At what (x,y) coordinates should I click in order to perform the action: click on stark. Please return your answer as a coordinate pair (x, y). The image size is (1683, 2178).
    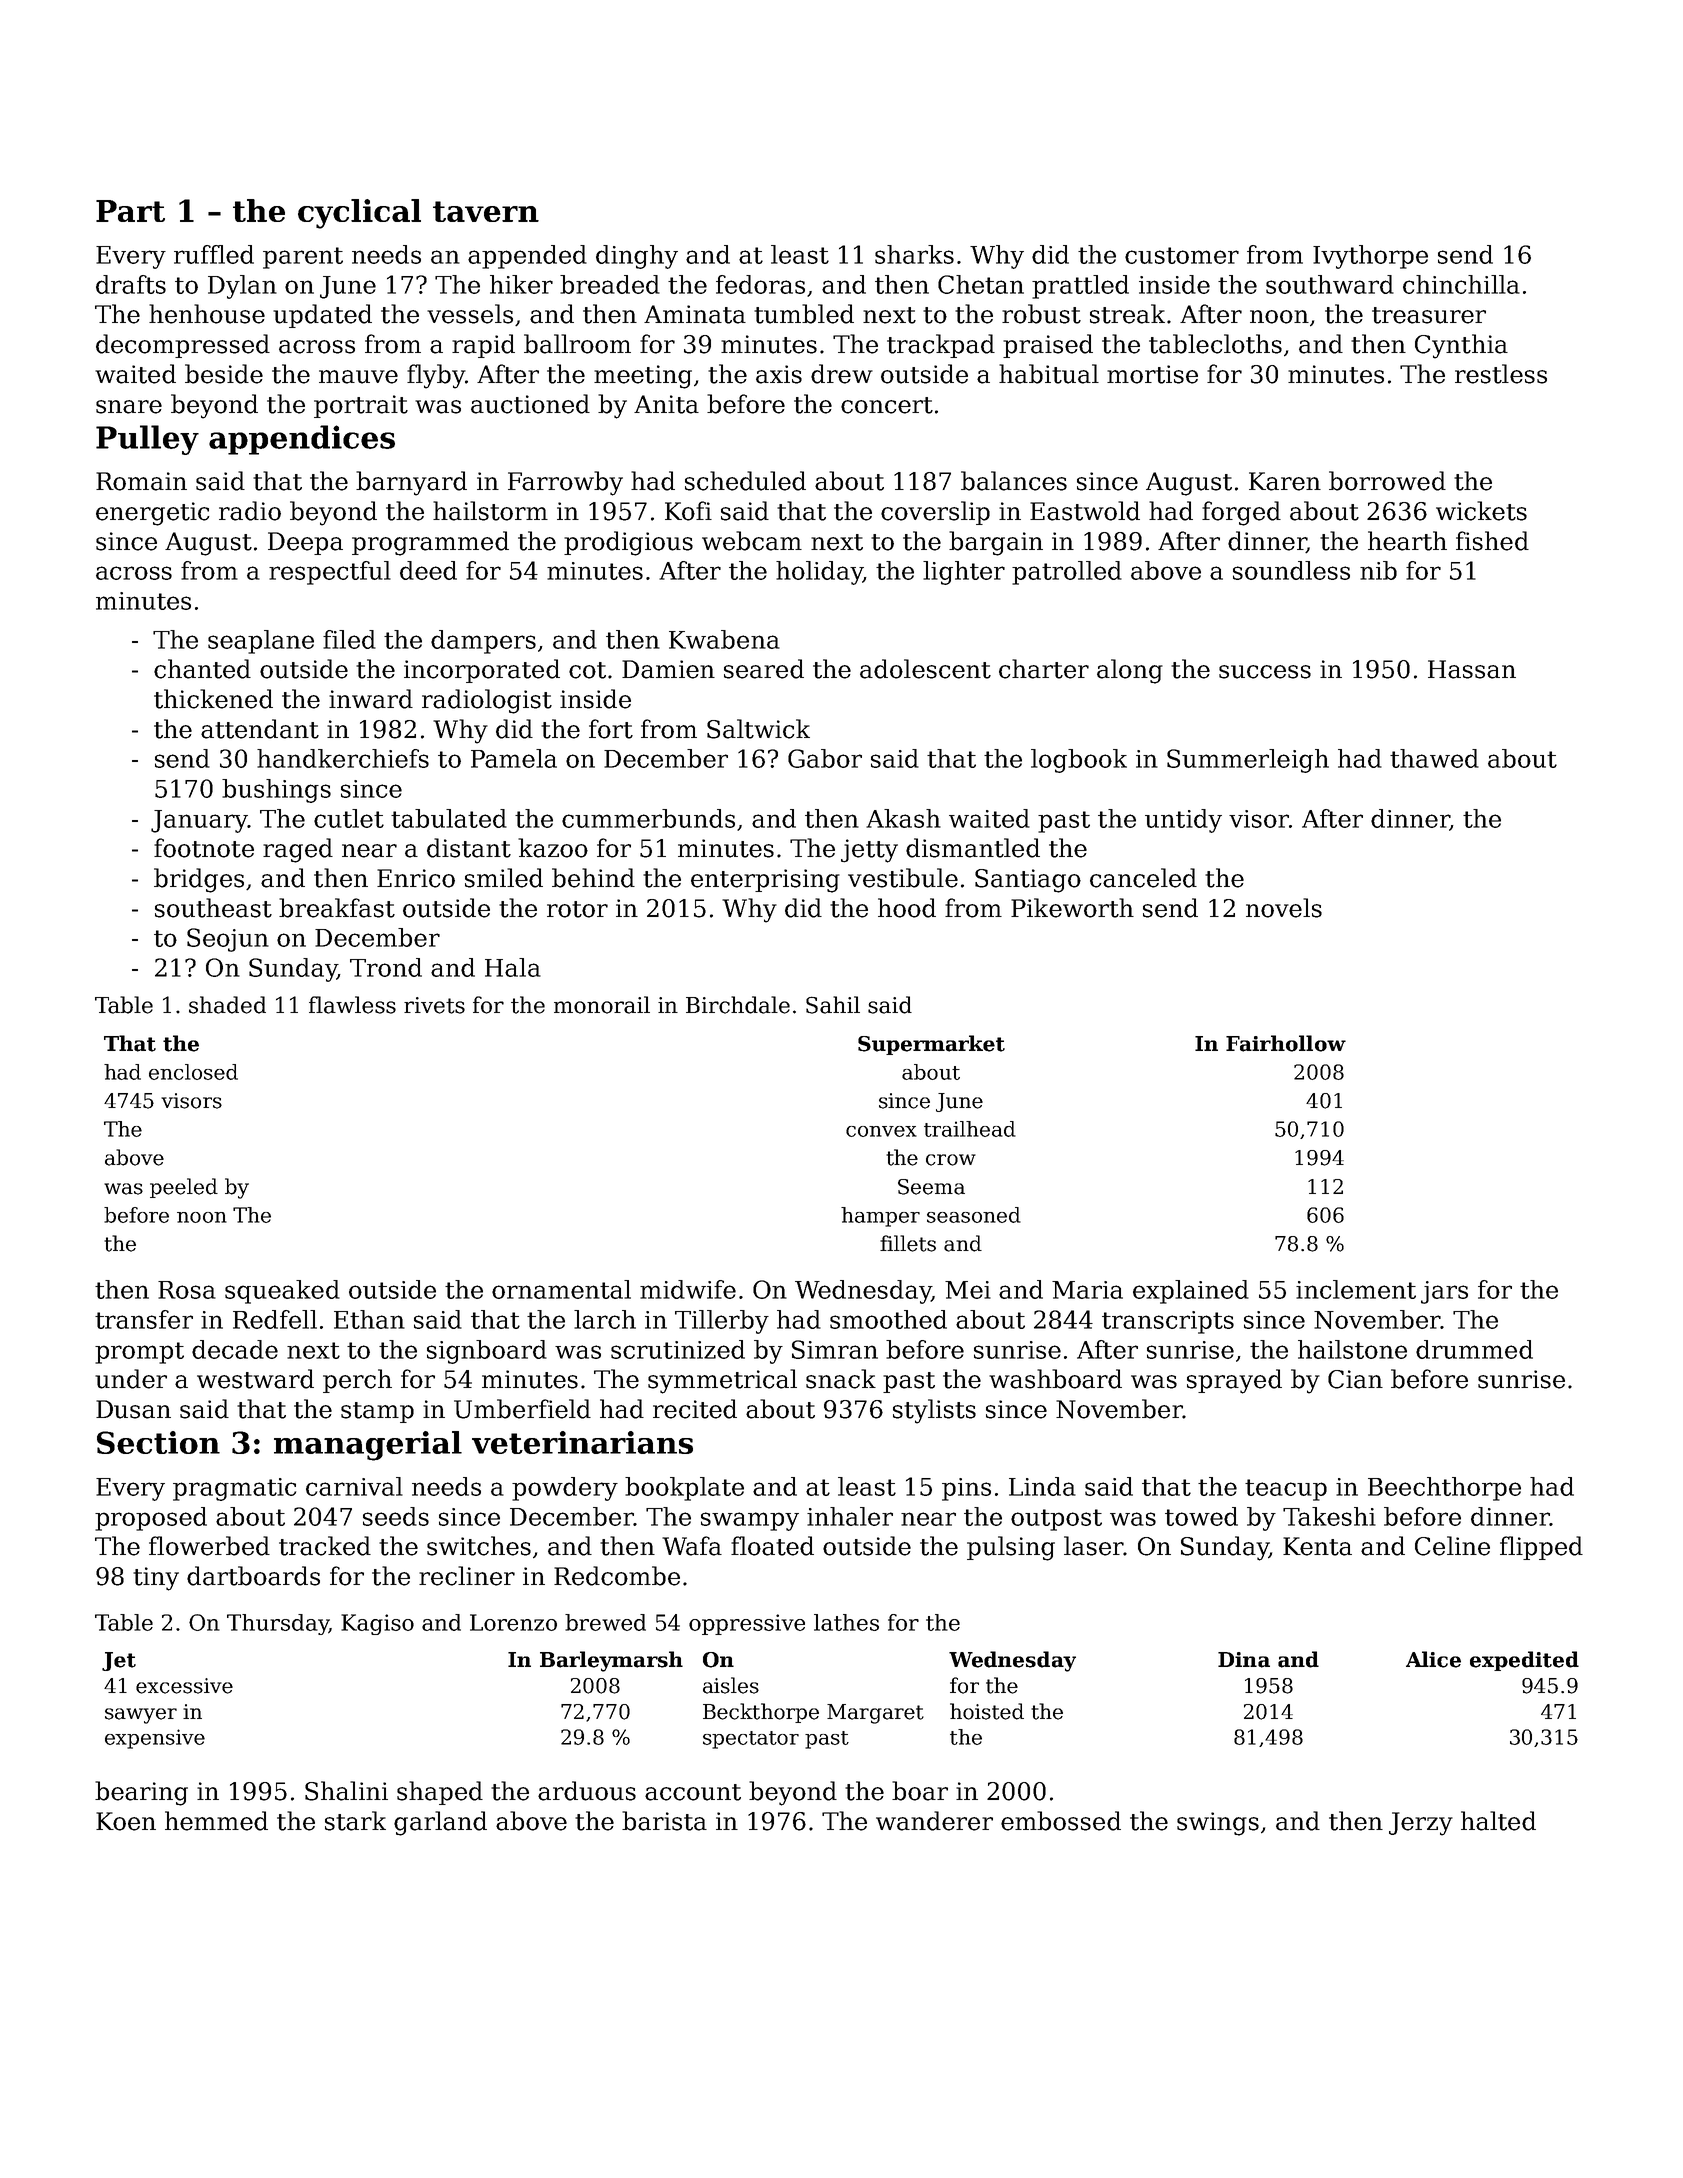
    Looking at the image, I should click on (355, 1821).
